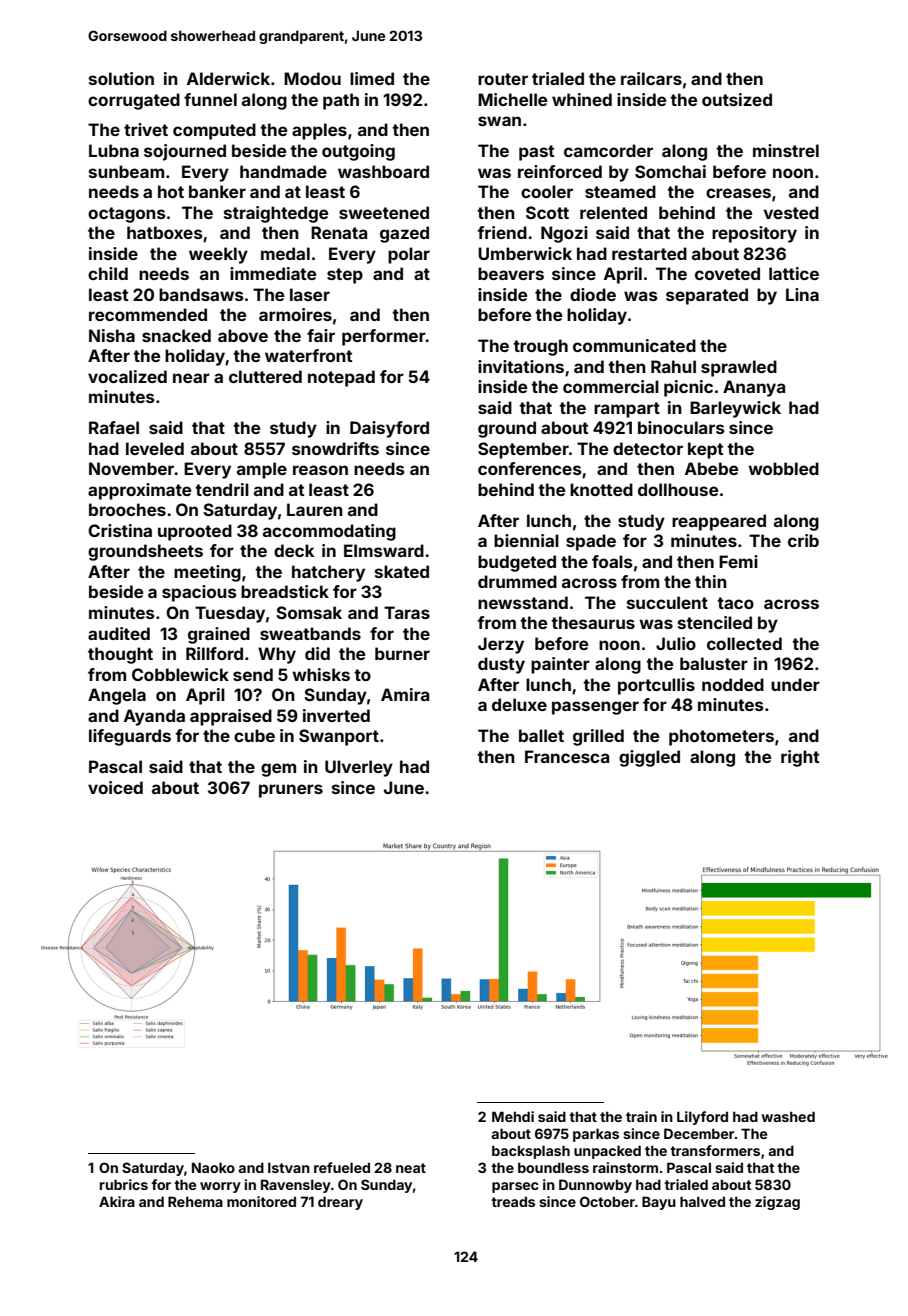 This page has height=1316, width=908. Describe the element at coordinates (389, 429) in the page. I see `Daisyford` at that location.
